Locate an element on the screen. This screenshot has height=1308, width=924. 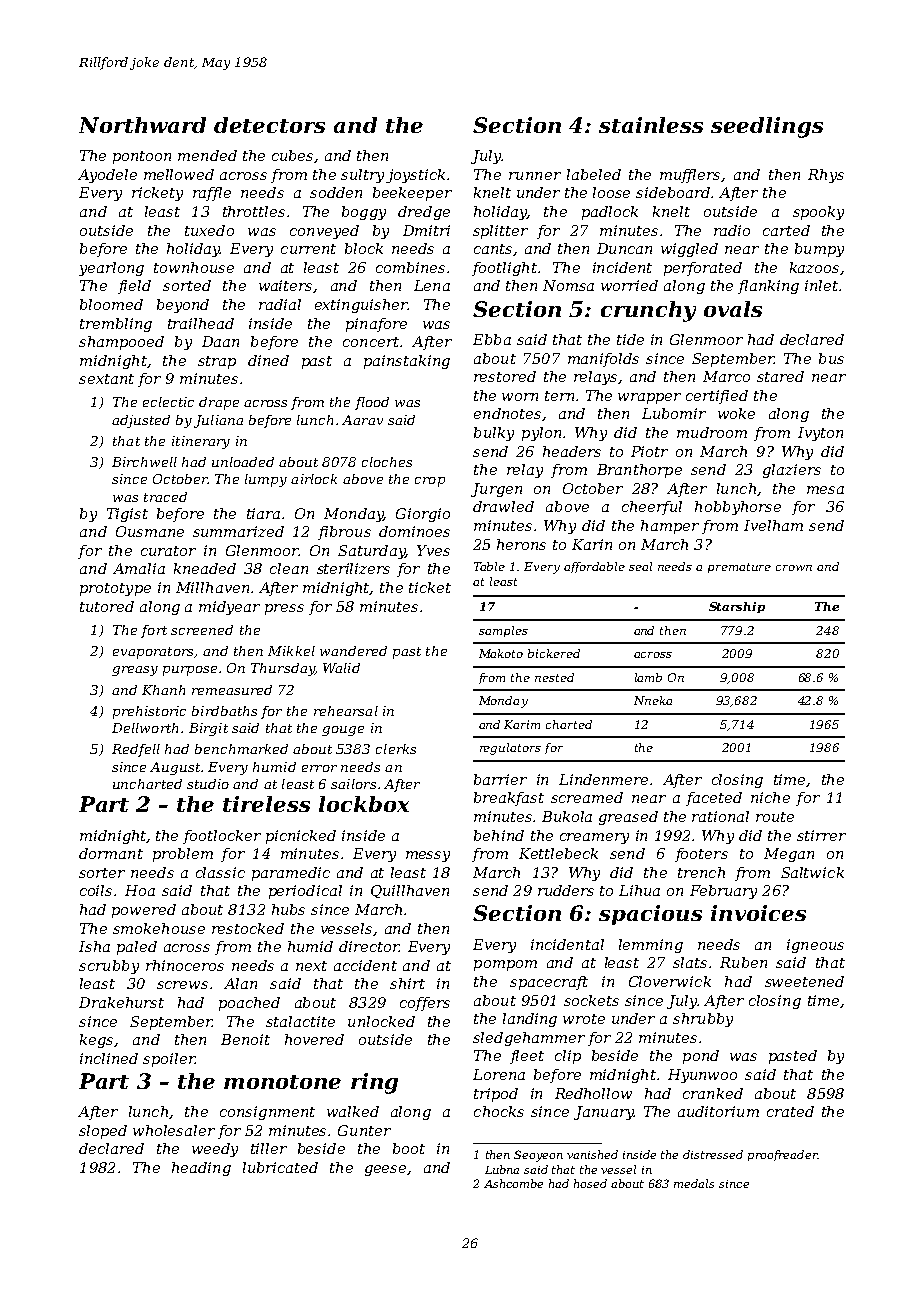
director is located at coordinates (369, 946).
